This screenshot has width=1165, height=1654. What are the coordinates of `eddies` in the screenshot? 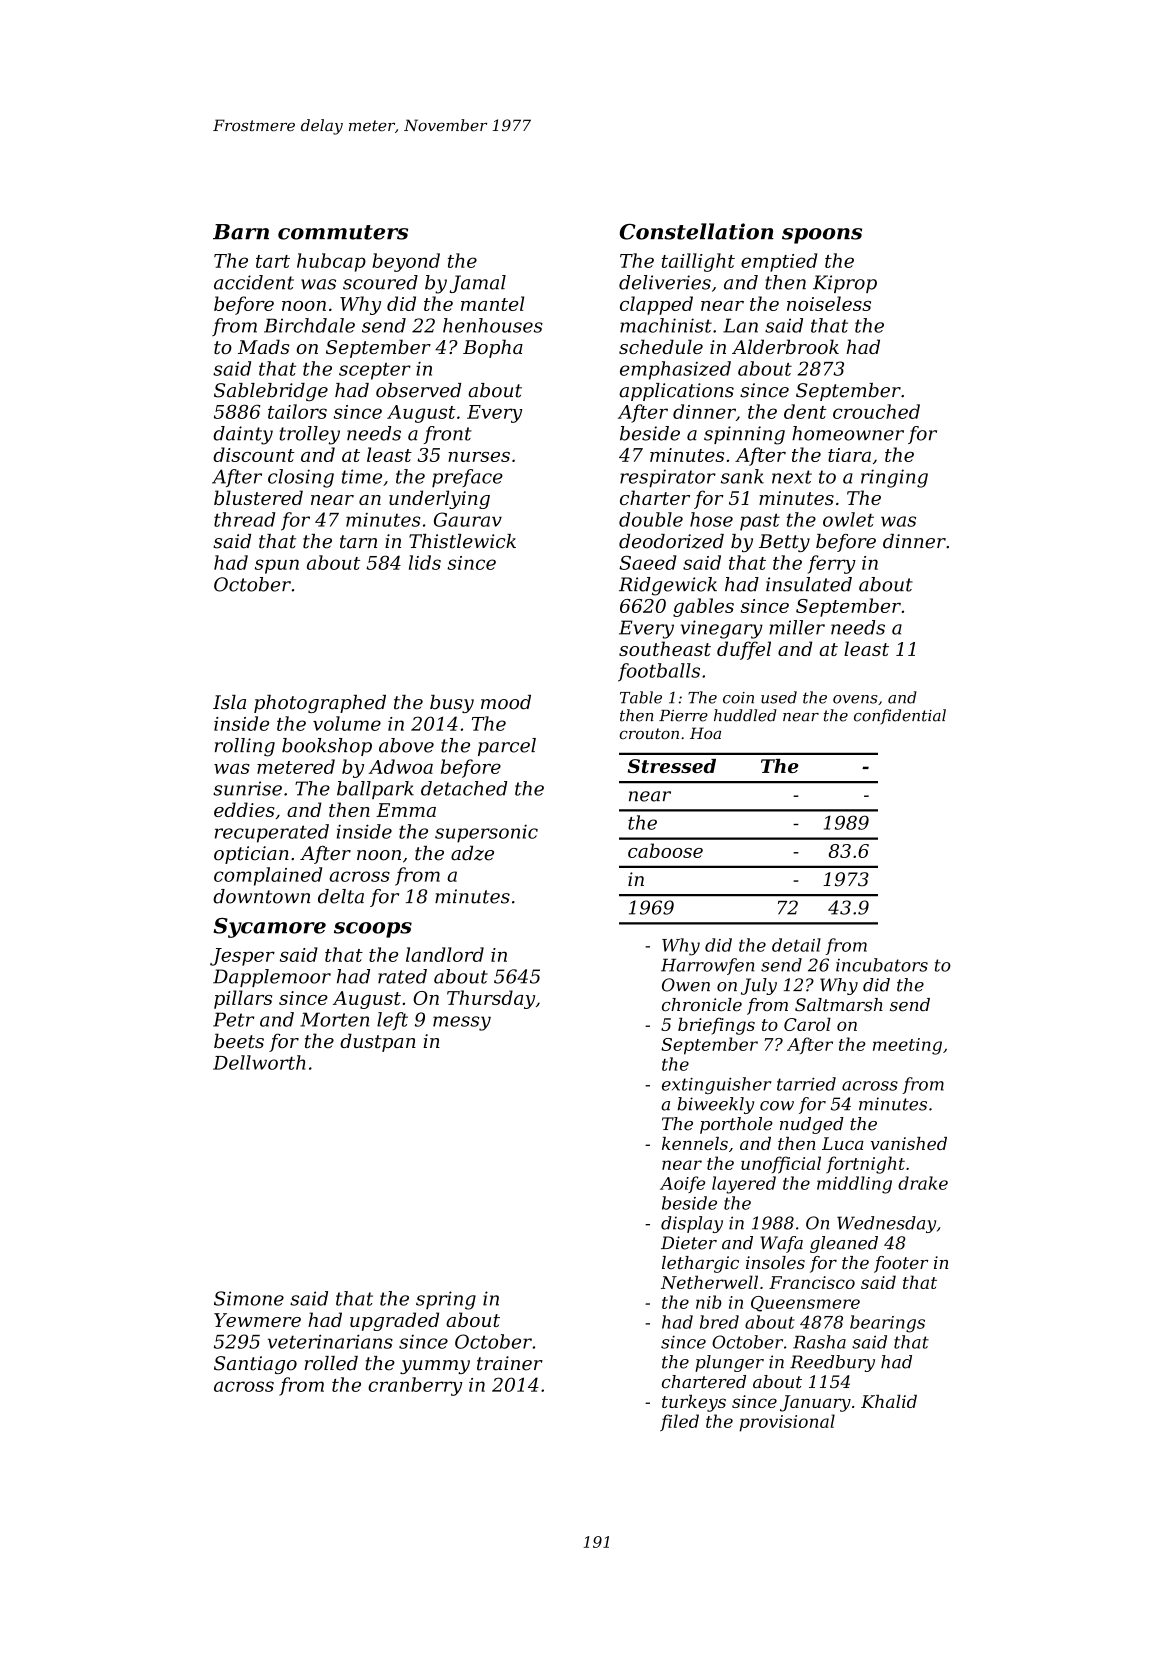 It's located at (244, 809).
